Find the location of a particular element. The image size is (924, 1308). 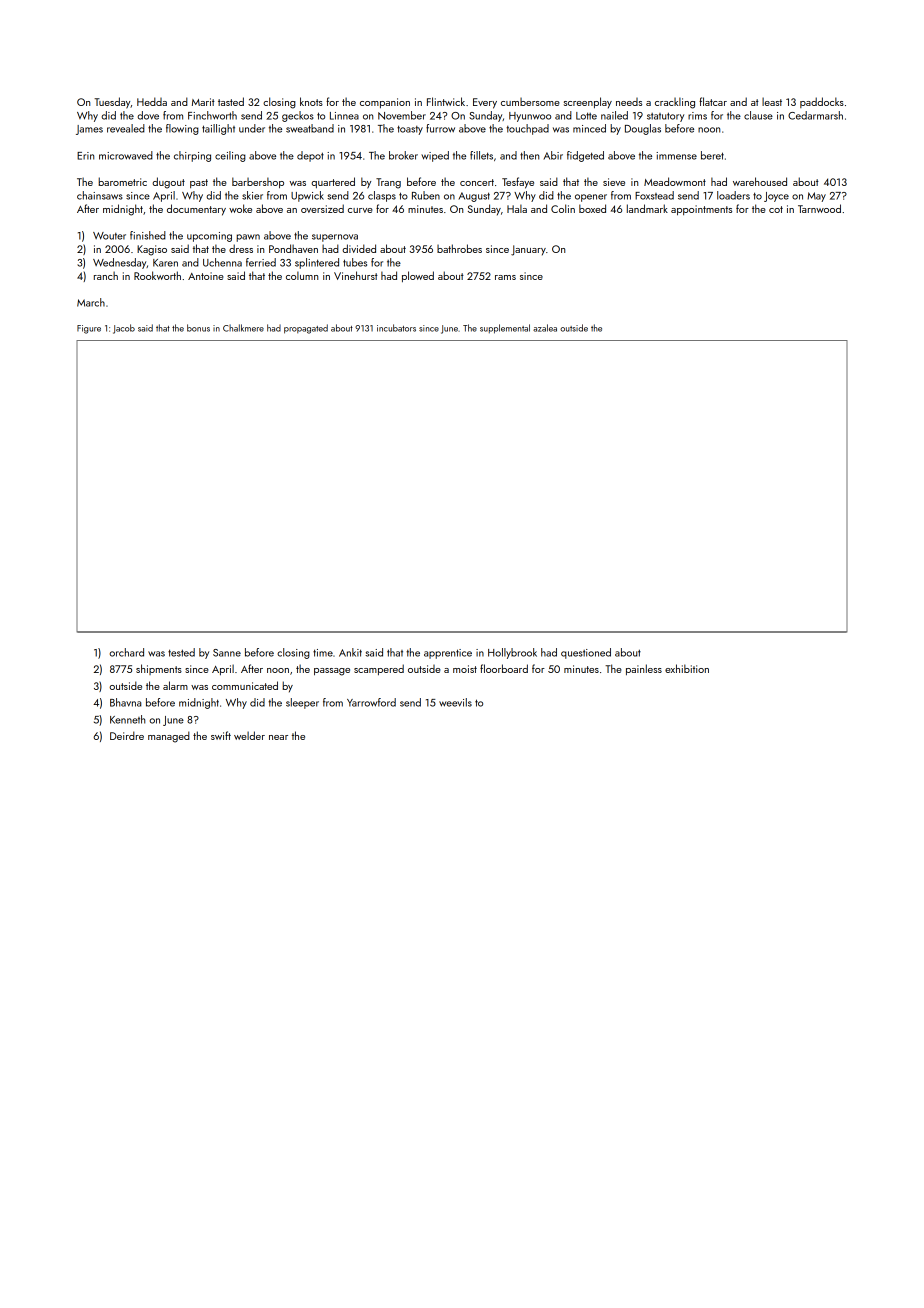

near is located at coordinates (278, 737).
